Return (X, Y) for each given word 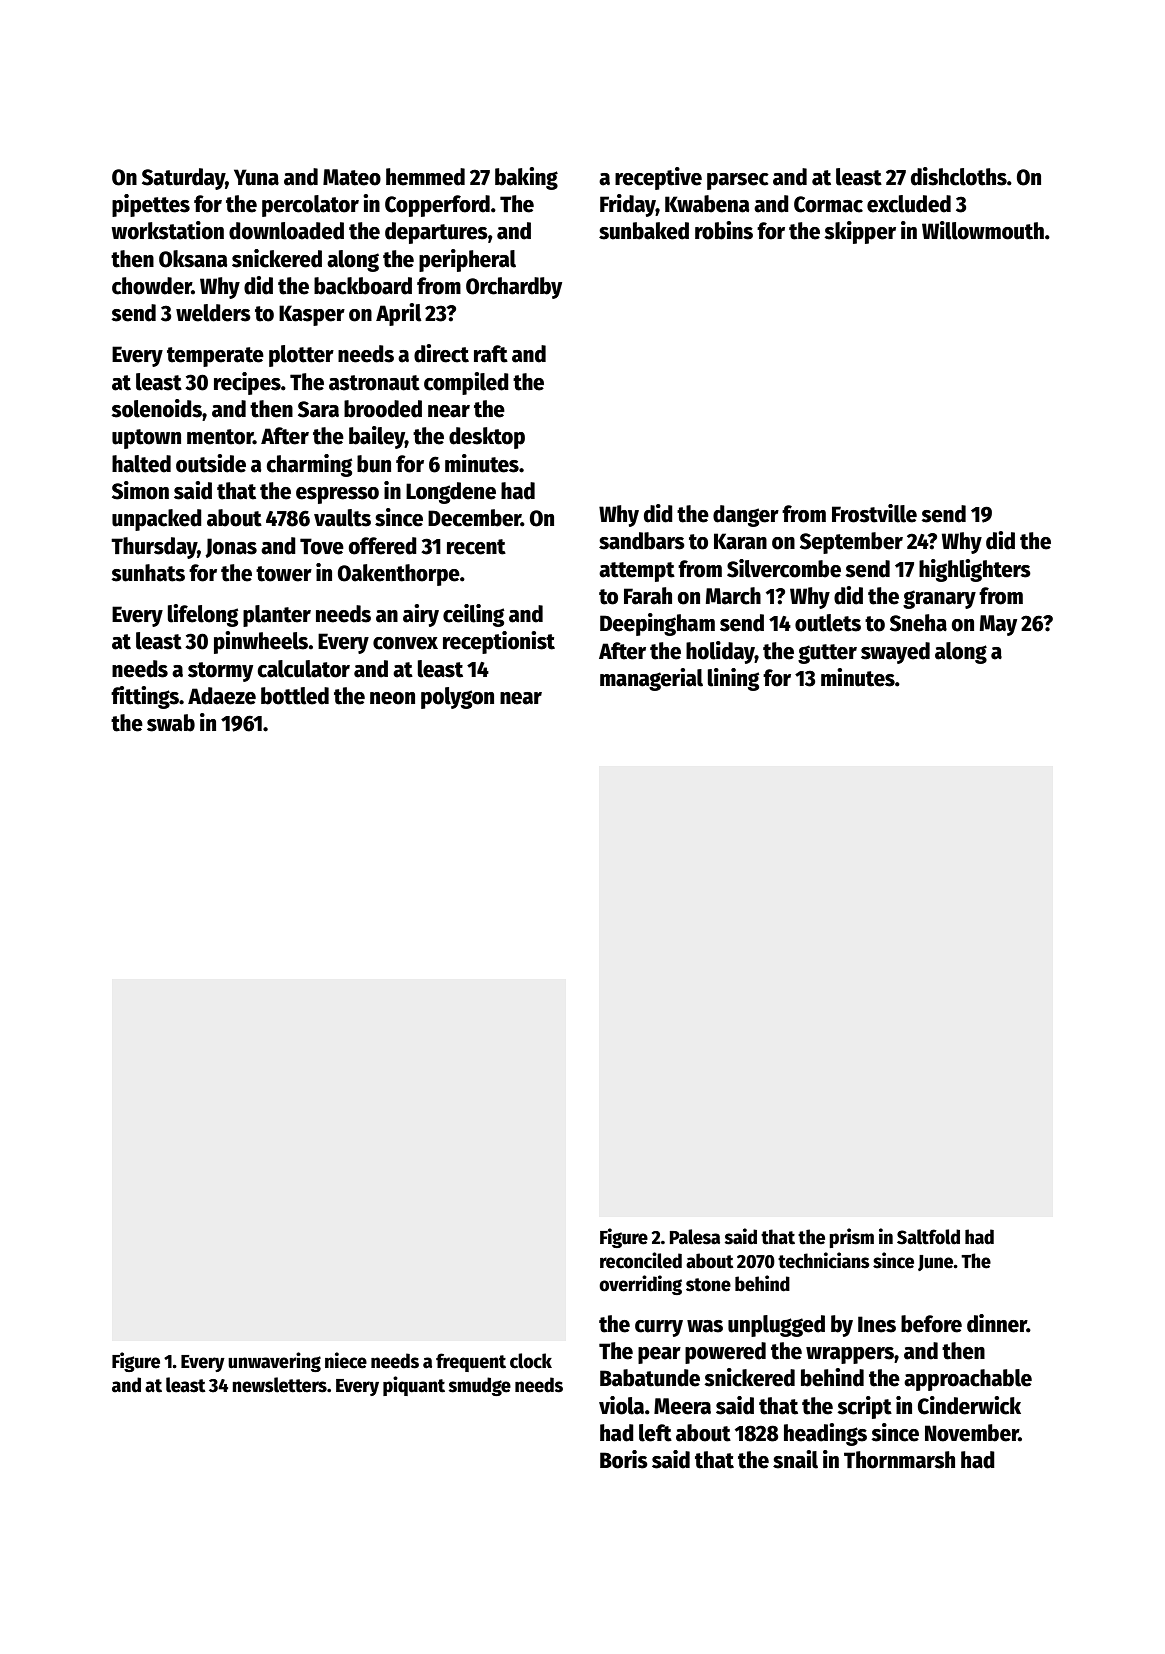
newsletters (279, 1385)
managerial (651, 679)
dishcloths (959, 176)
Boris (624, 1459)
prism (851, 1238)
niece (346, 1360)
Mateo (352, 177)
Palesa (695, 1237)
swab (171, 723)
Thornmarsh (899, 1460)
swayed (895, 653)
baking (526, 178)
